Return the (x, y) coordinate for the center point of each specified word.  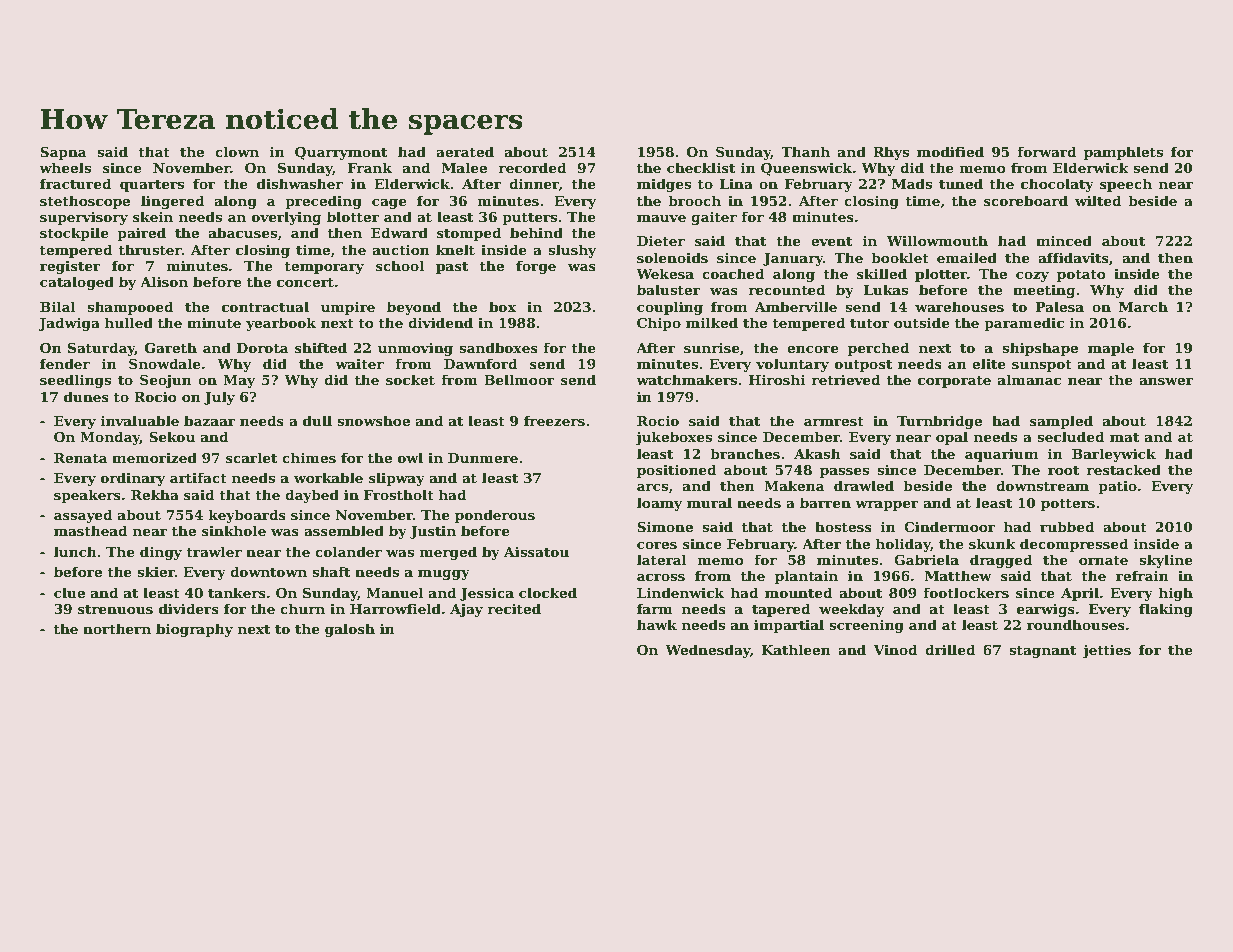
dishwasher (300, 183)
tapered (781, 610)
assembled (344, 530)
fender (65, 363)
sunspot (1042, 366)
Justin (433, 532)
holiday (903, 545)
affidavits (1073, 257)
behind (536, 232)
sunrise (712, 348)
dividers (189, 608)
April (1080, 594)
